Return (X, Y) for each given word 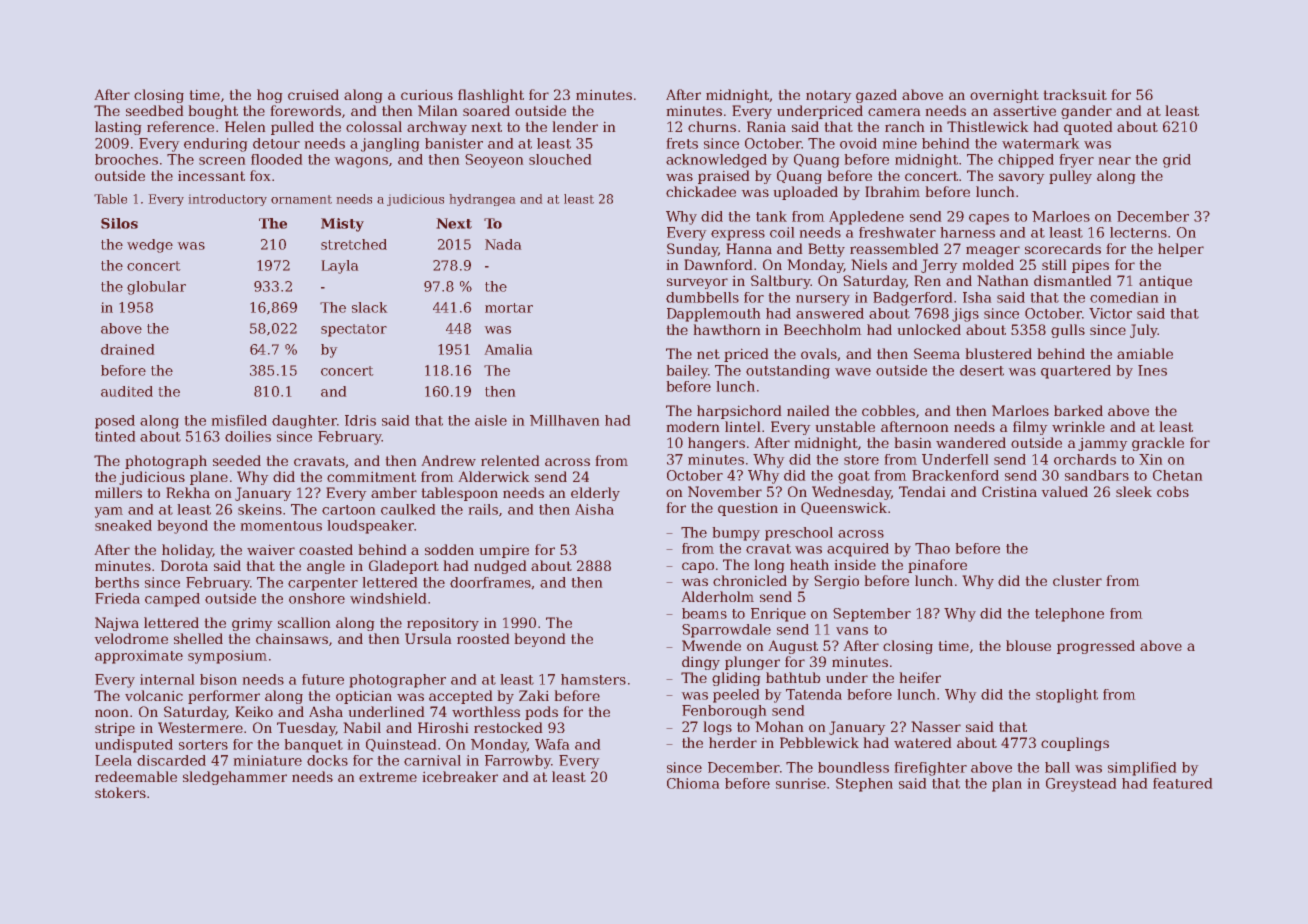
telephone (1069, 615)
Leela (113, 760)
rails (483, 509)
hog (269, 96)
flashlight (491, 96)
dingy (701, 663)
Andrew (449, 460)
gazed (876, 96)
